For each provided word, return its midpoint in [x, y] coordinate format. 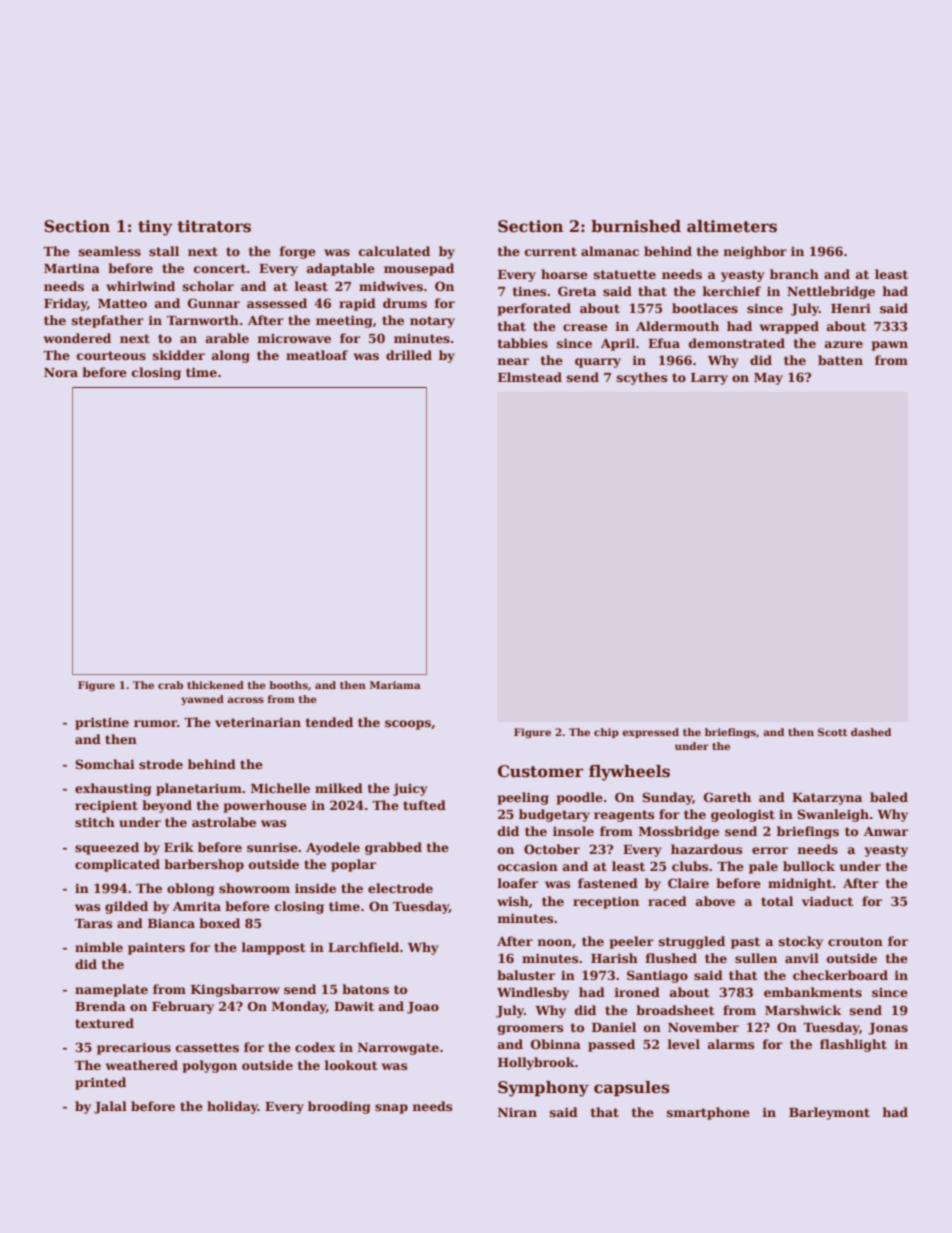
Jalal [110, 1107]
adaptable [341, 269]
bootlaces [705, 308]
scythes [642, 378]
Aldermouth [677, 326]
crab [170, 685]
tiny [155, 228]
